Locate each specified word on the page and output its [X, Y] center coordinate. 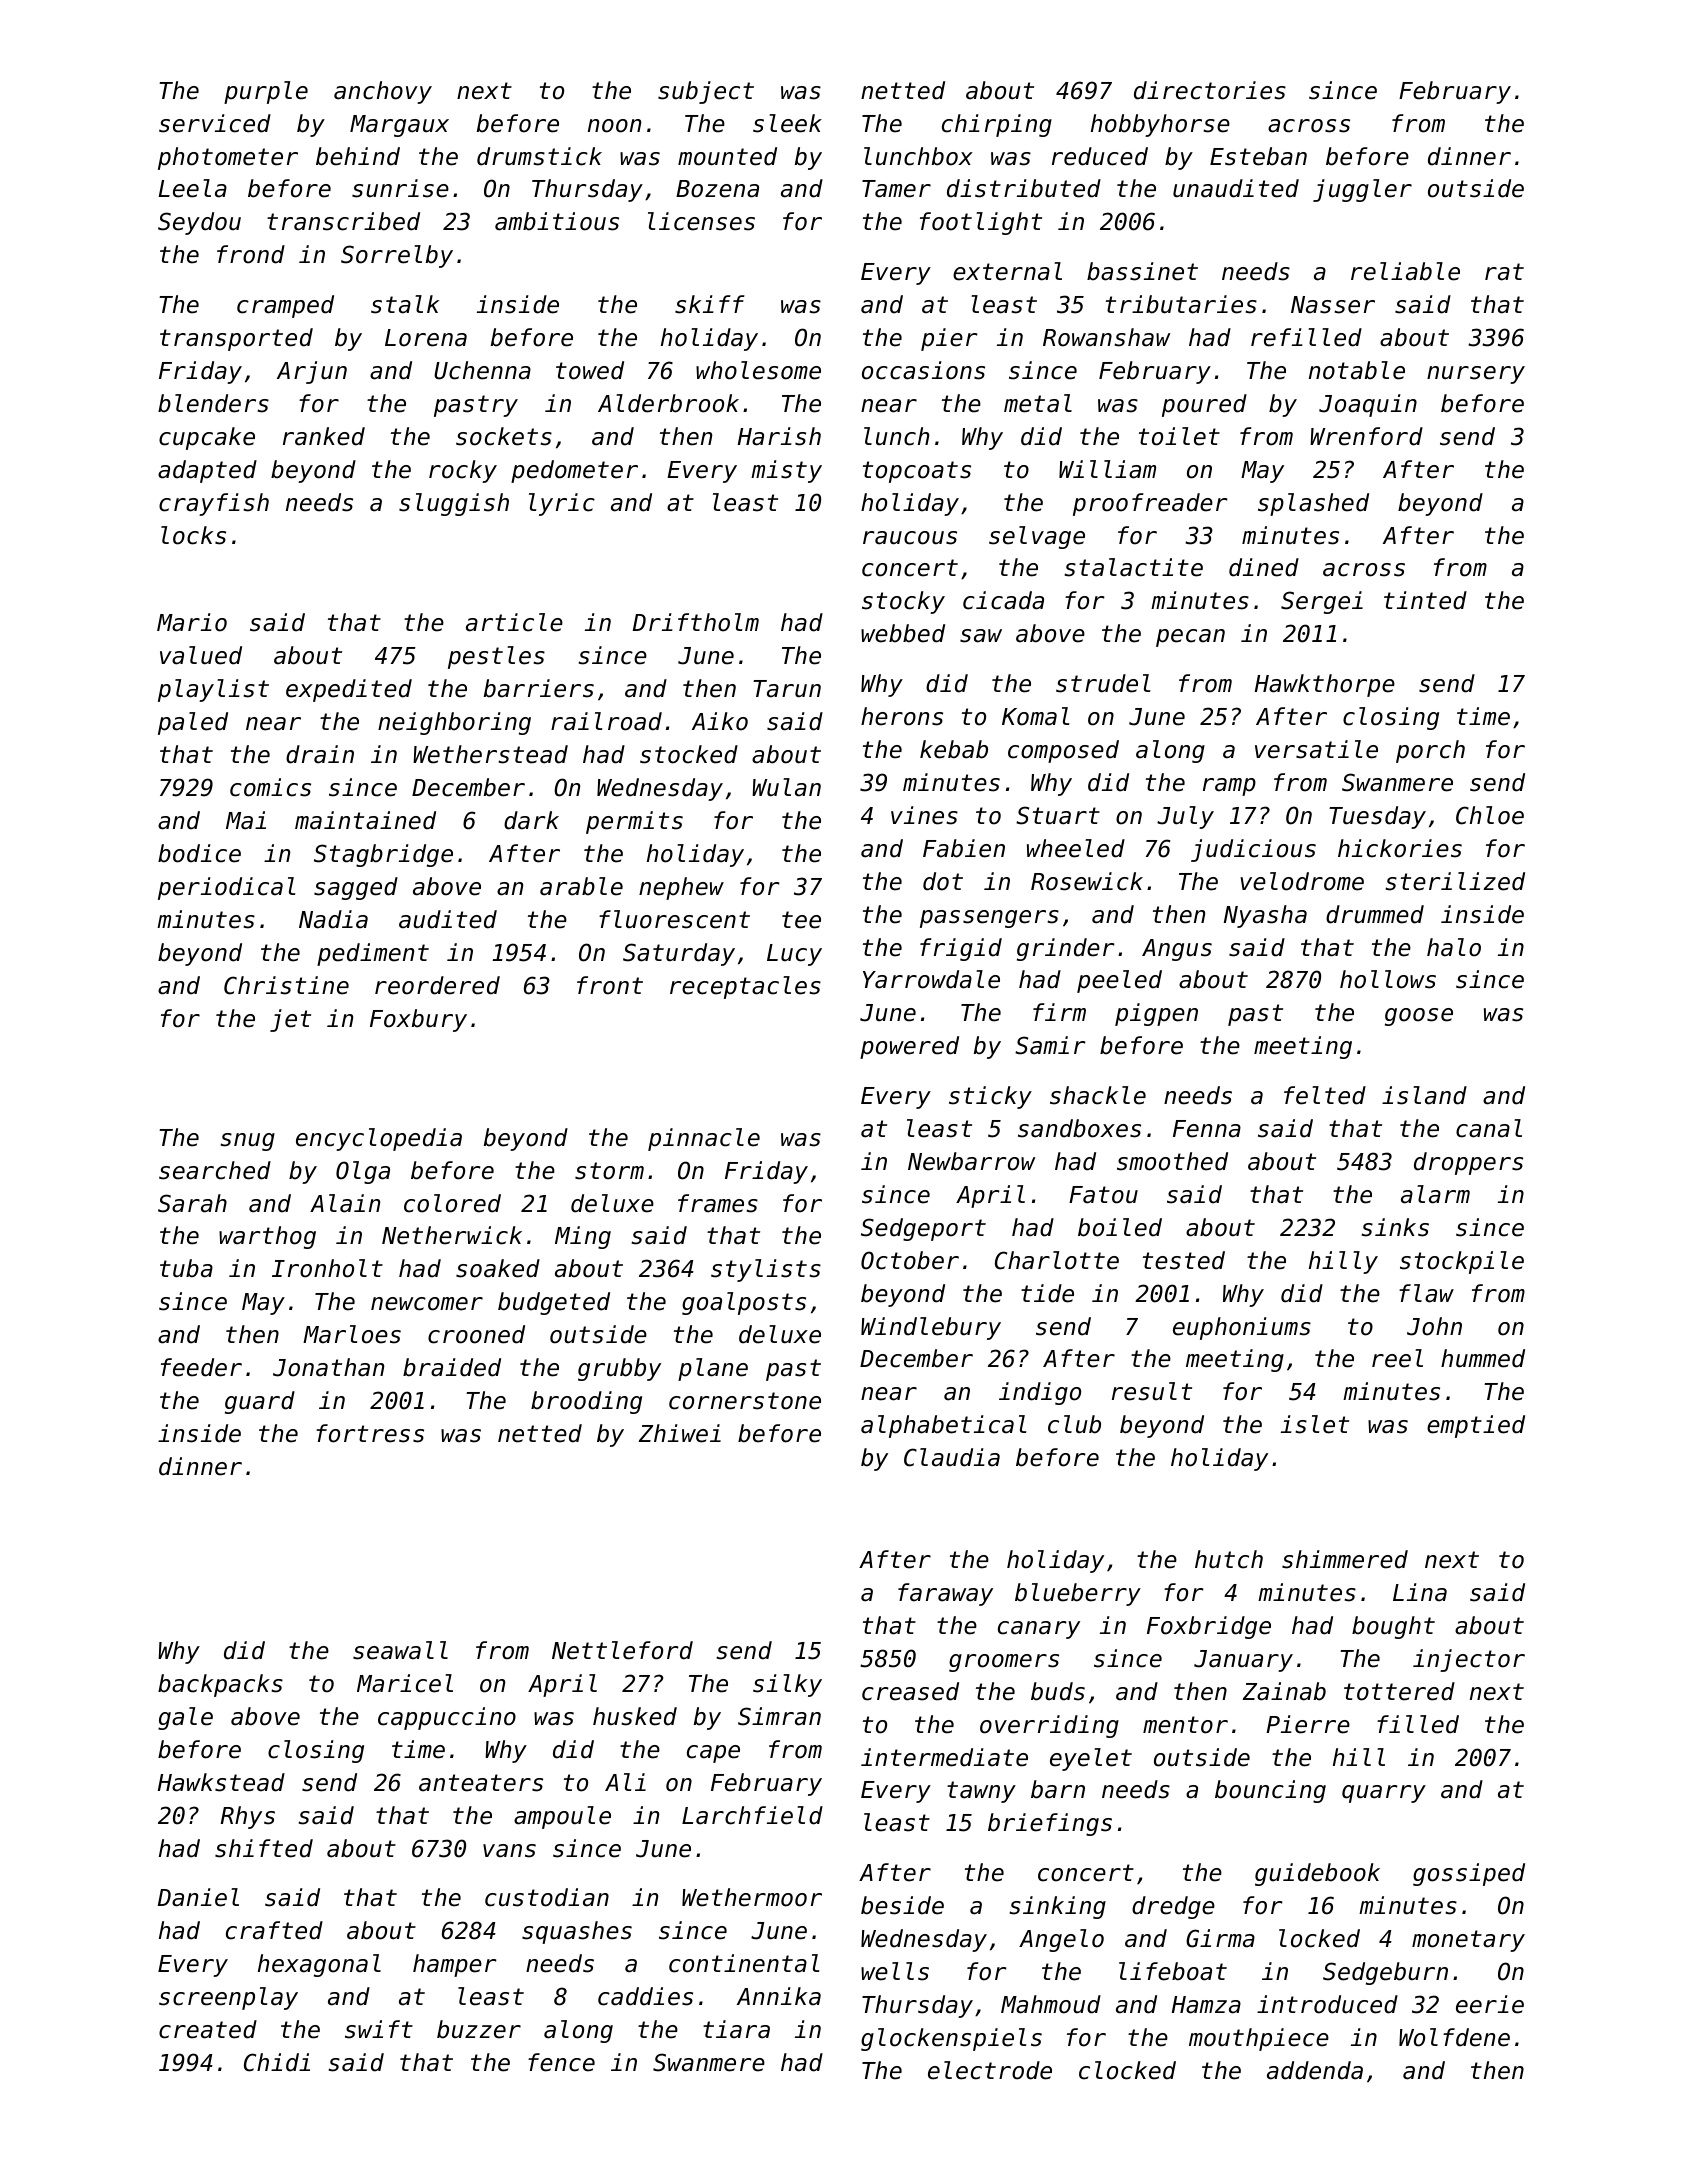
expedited [349, 690]
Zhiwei [680, 1433]
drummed [1375, 914]
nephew [681, 888]
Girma [1220, 1938]
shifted [264, 1848]
